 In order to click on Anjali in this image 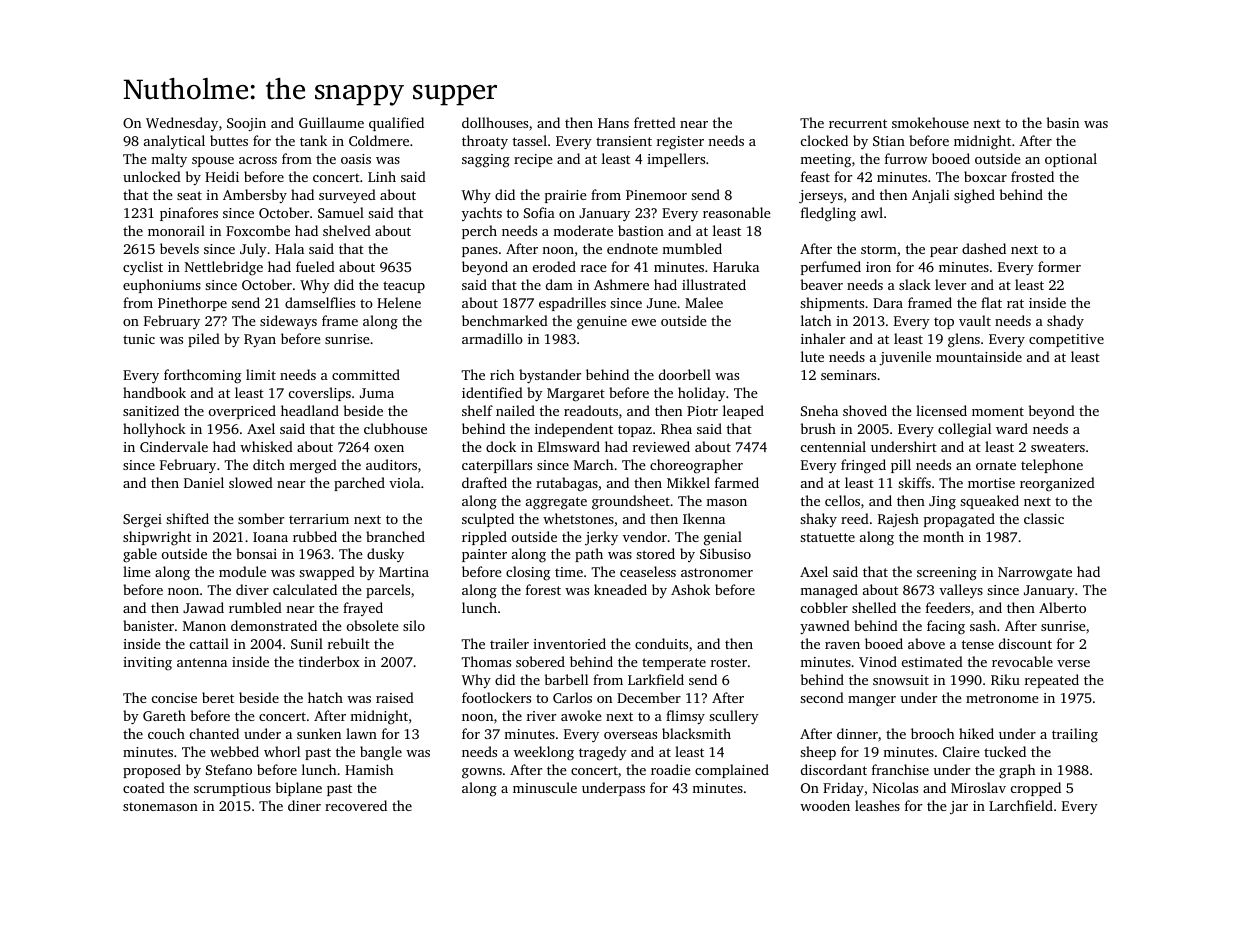, I will do `click(930, 196)`.
